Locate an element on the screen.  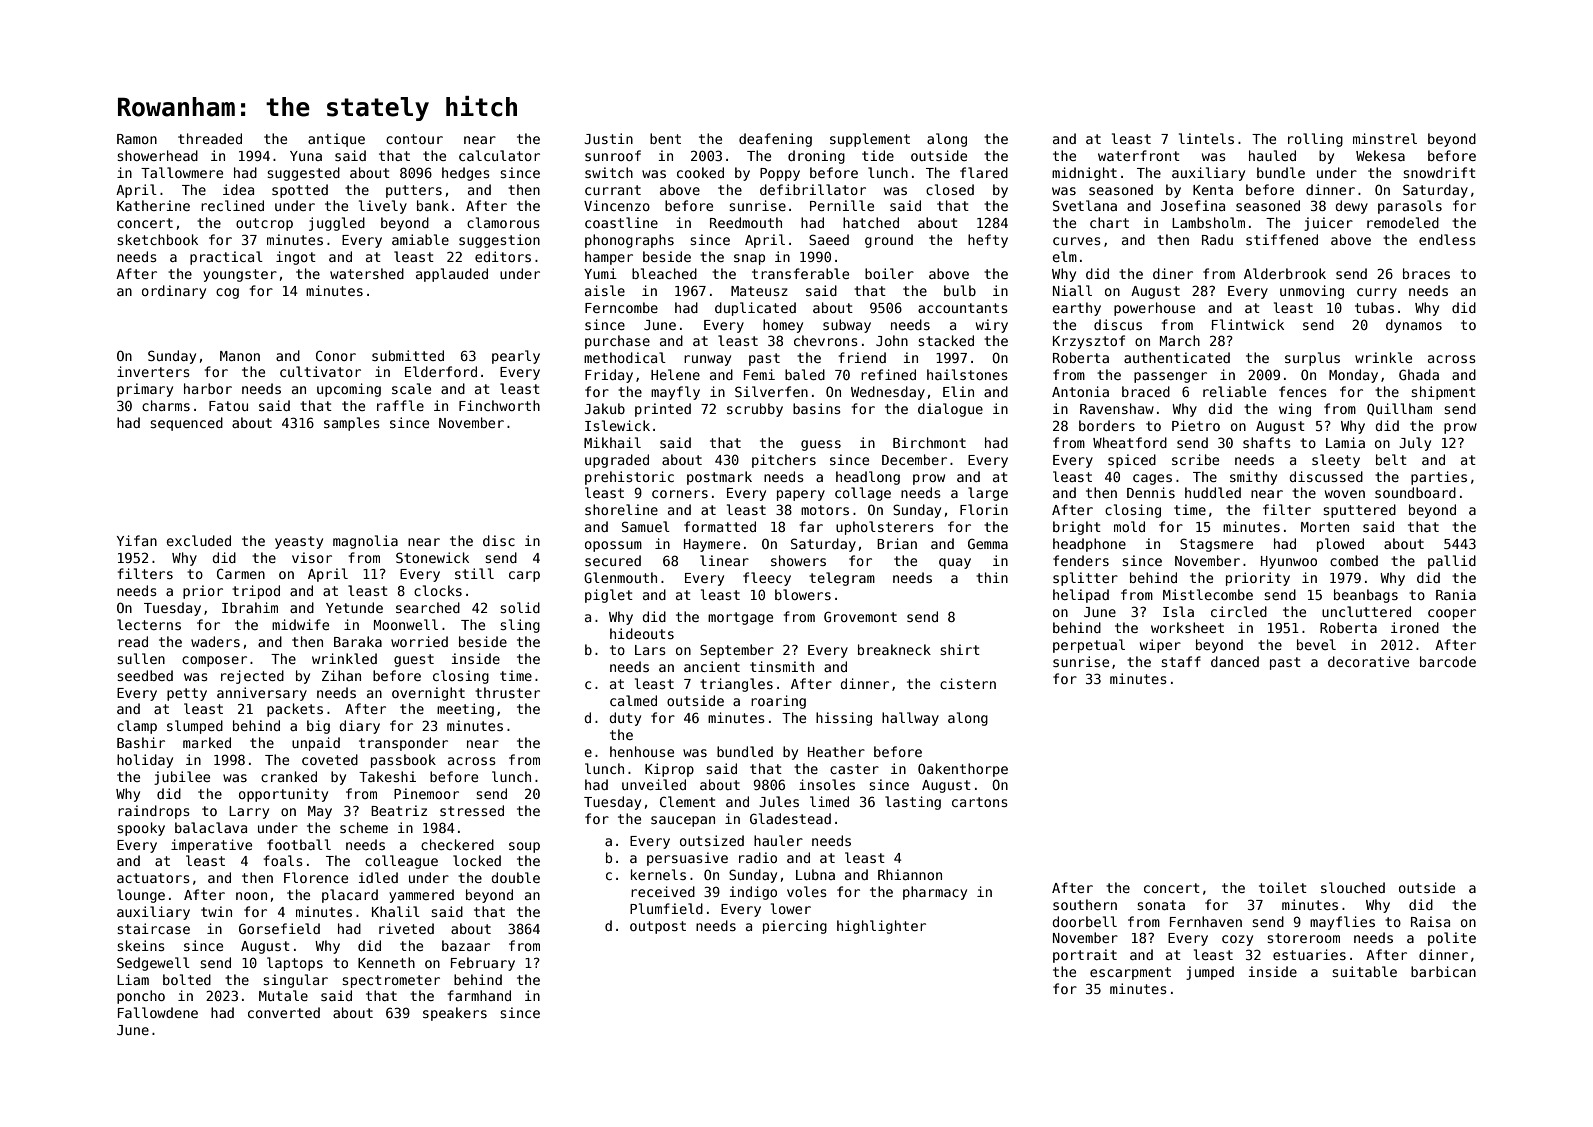
defibrillator is located at coordinates (813, 189).
